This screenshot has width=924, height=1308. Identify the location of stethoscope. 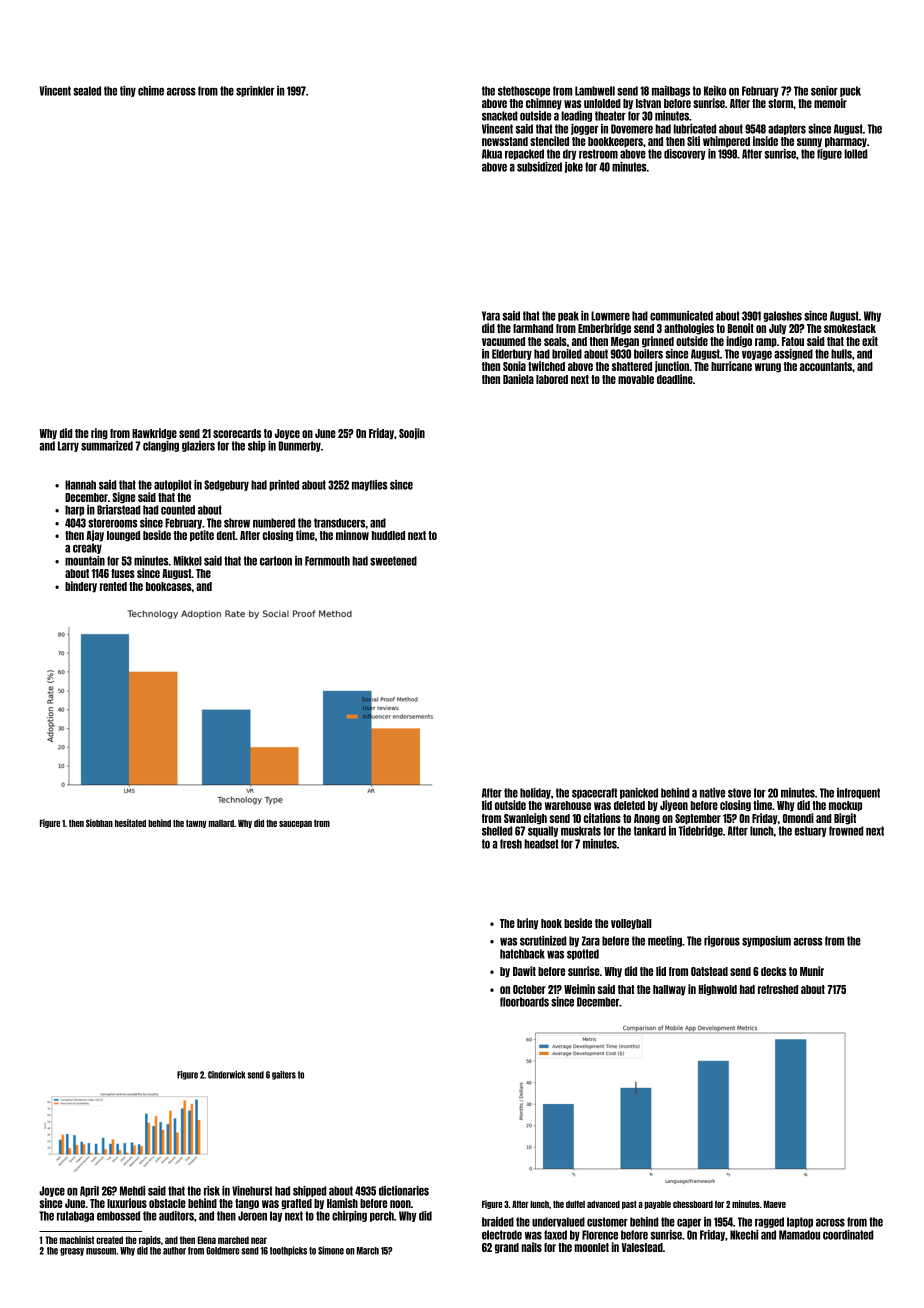
(524, 91).
